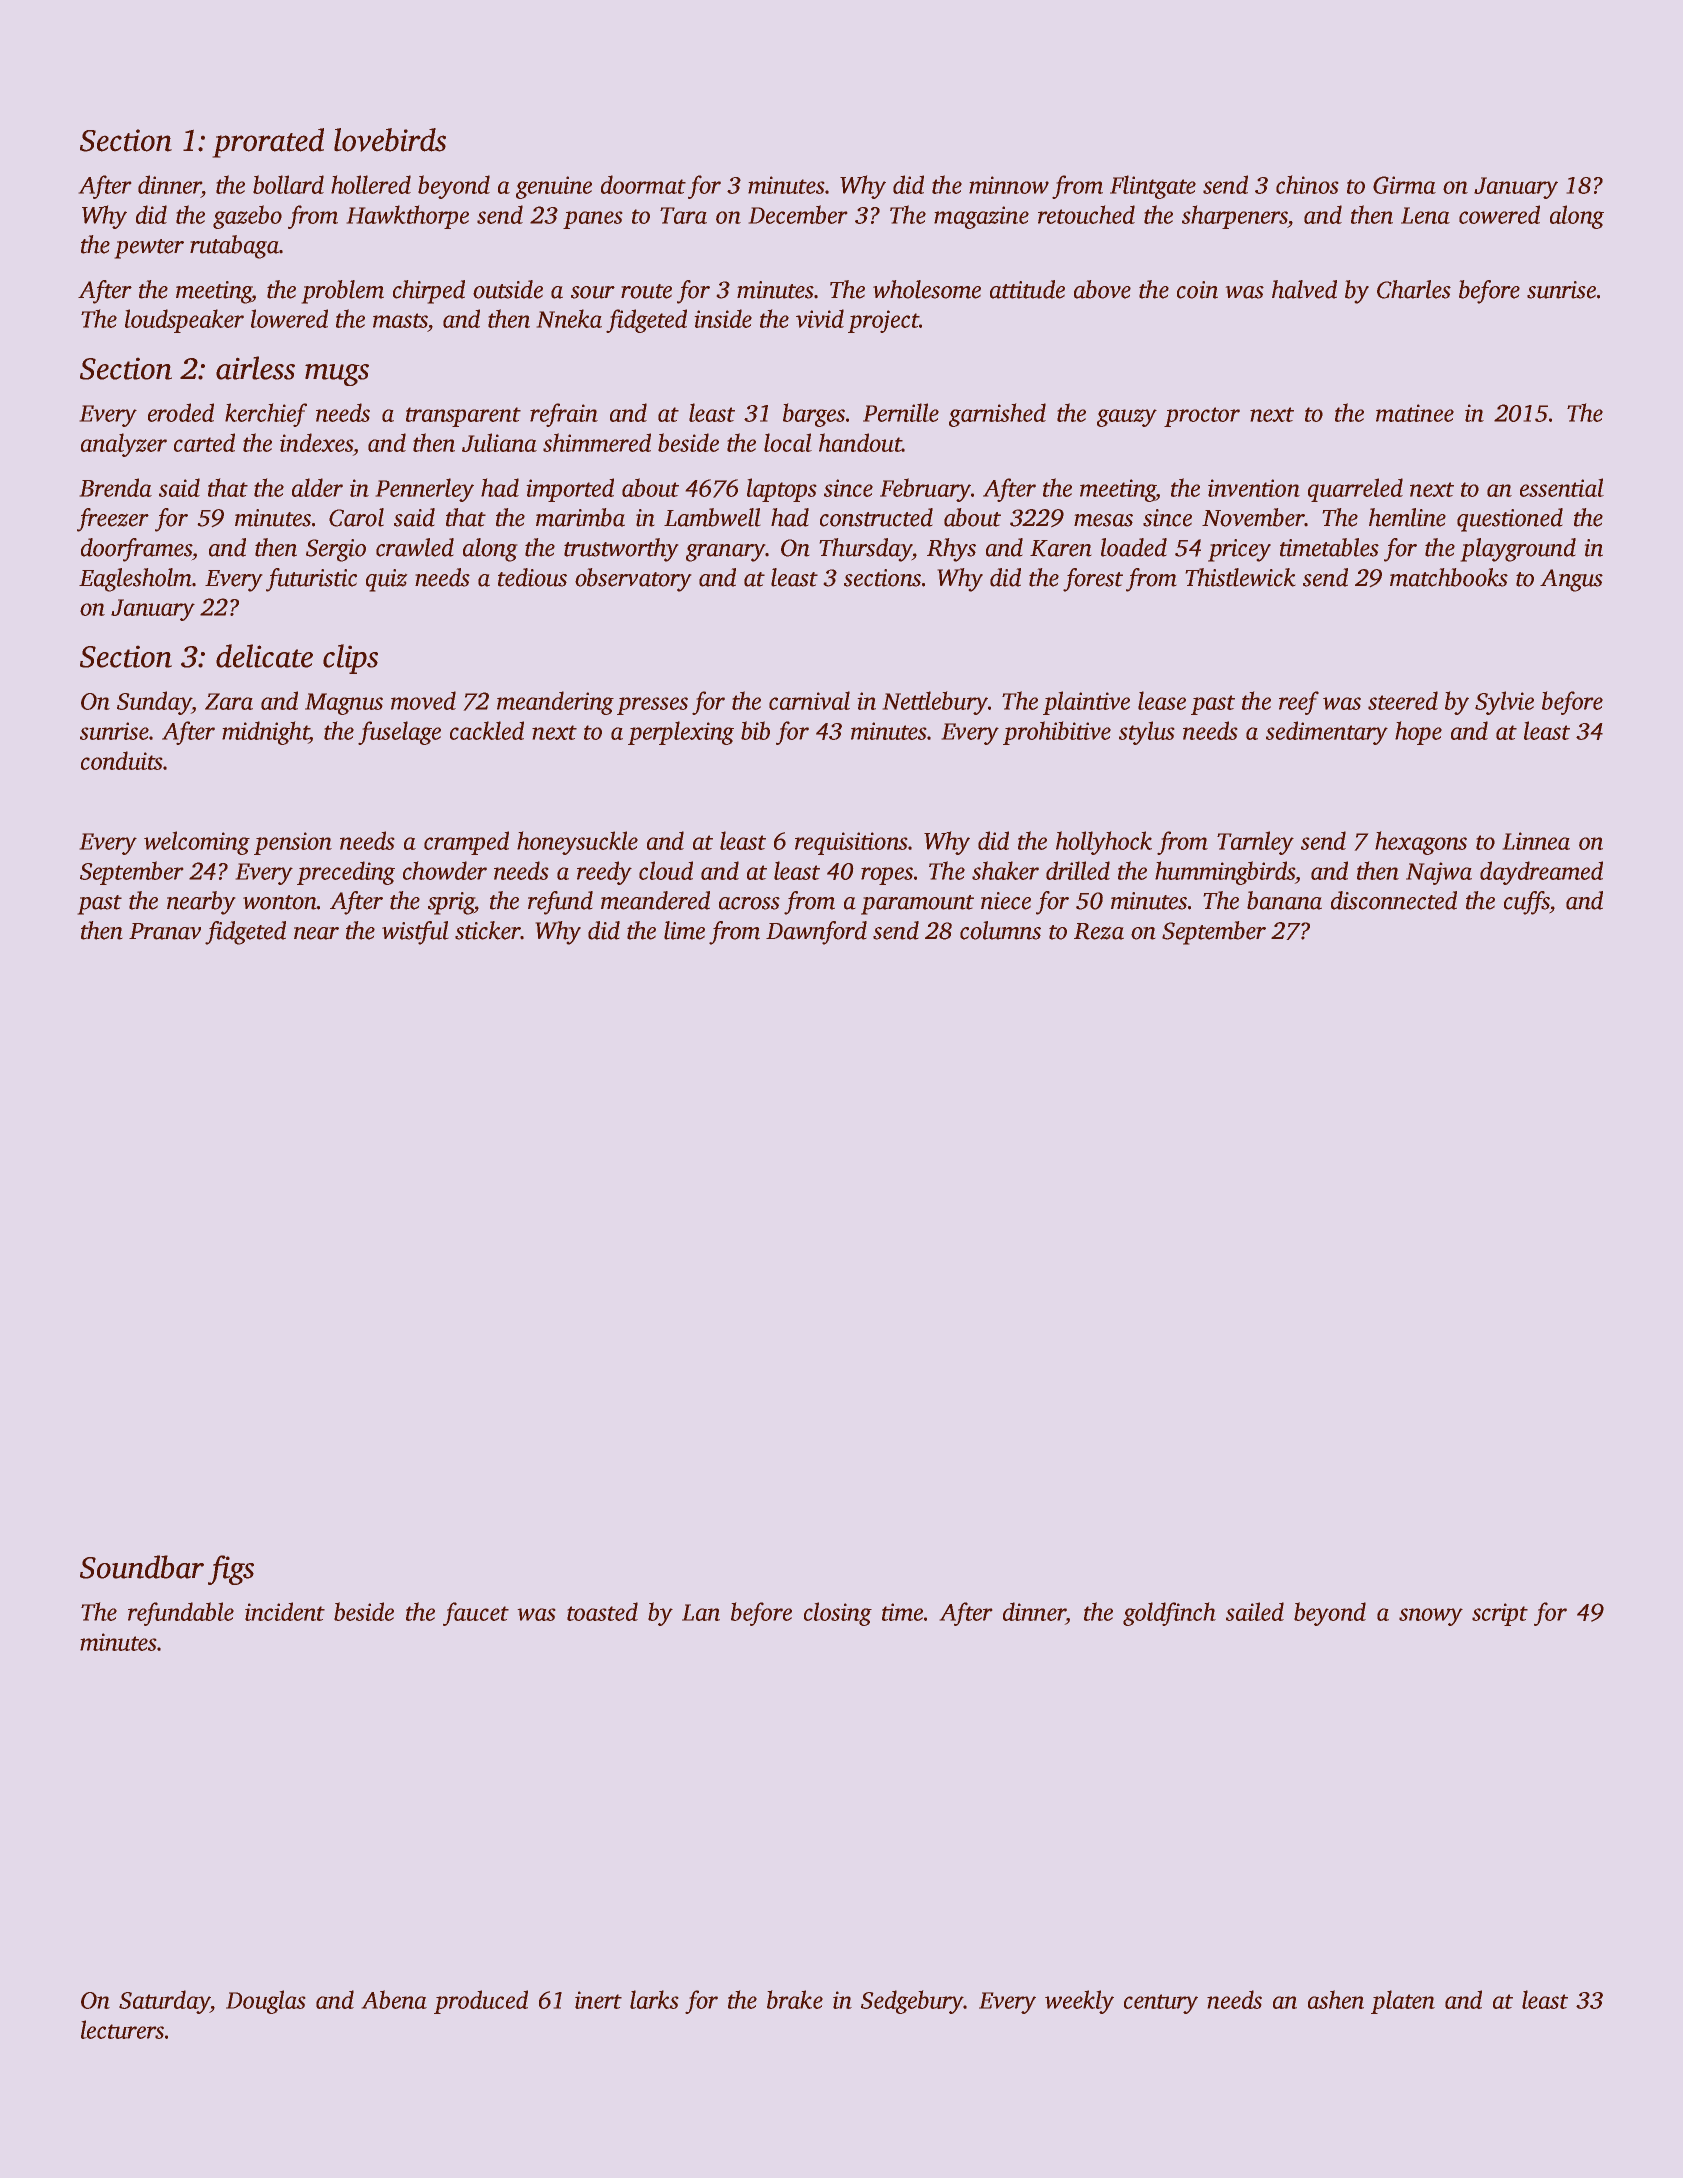  What do you see at coordinates (798, 214) in the document?
I see `December` at bounding box center [798, 214].
